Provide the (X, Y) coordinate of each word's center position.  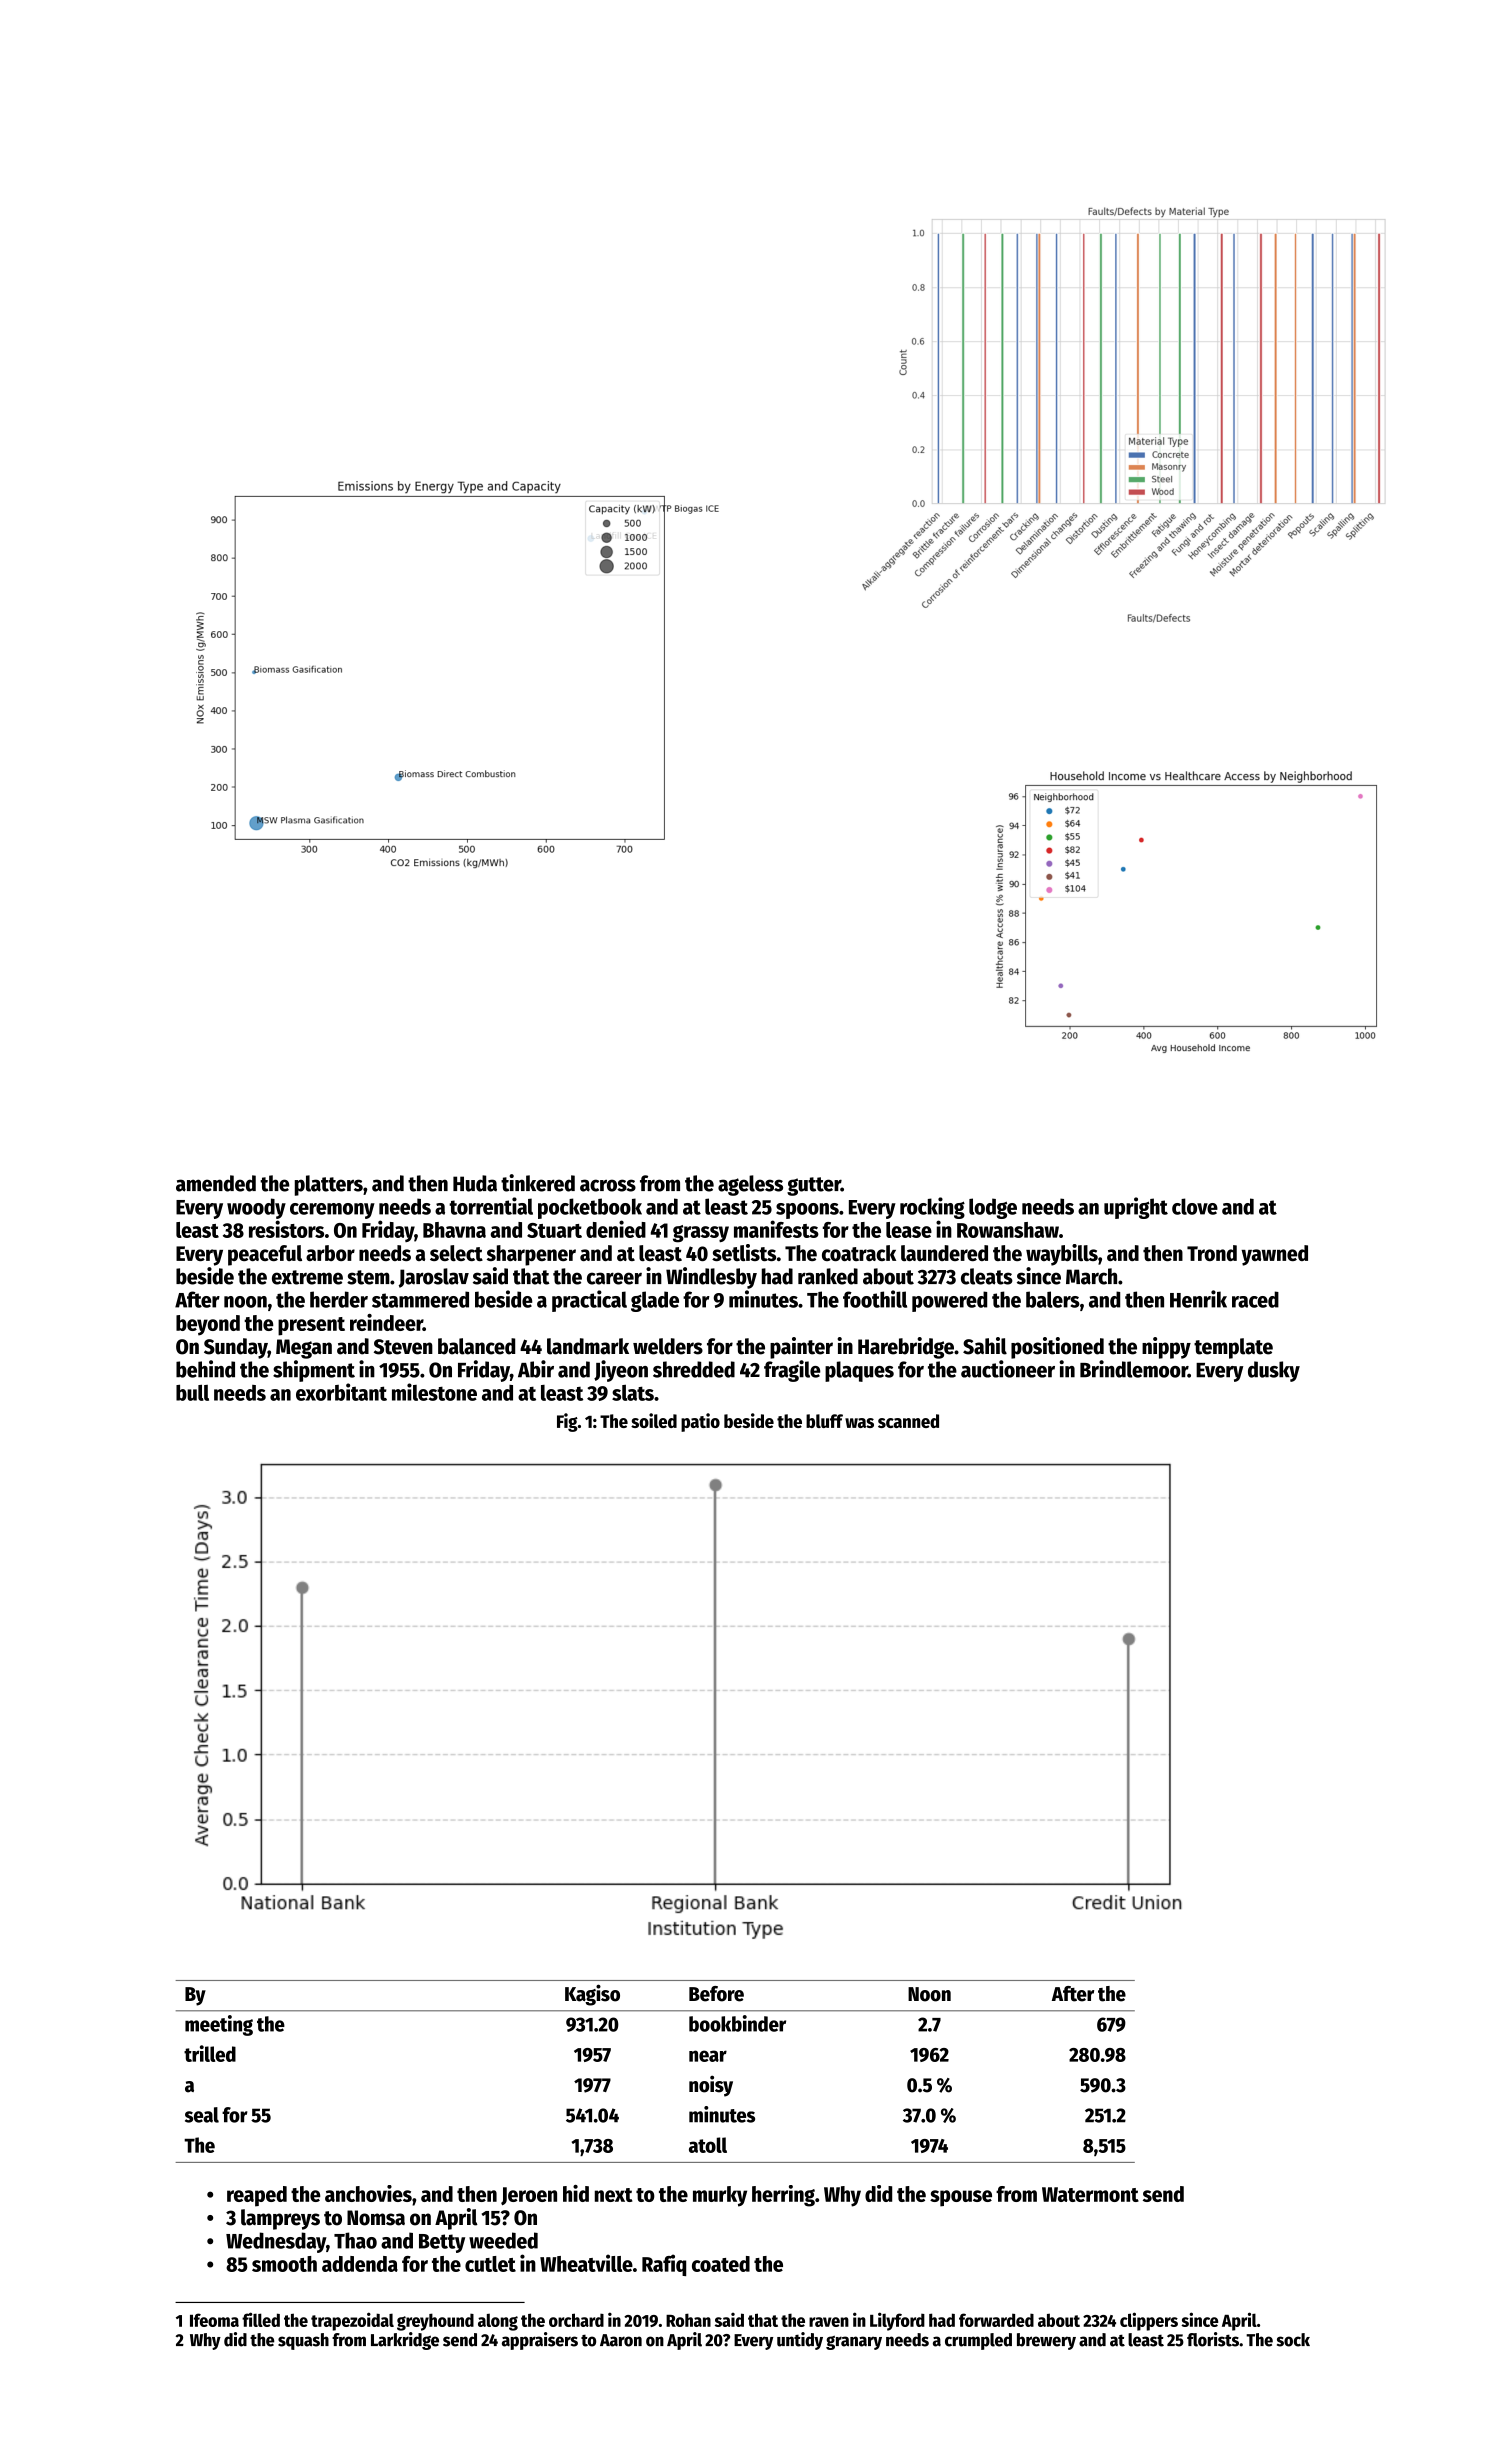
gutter (814, 1186)
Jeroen (529, 2196)
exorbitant (341, 1392)
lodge (993, 1208)
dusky (1274, 1371)
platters (329, 1185)
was (859, 1423)
